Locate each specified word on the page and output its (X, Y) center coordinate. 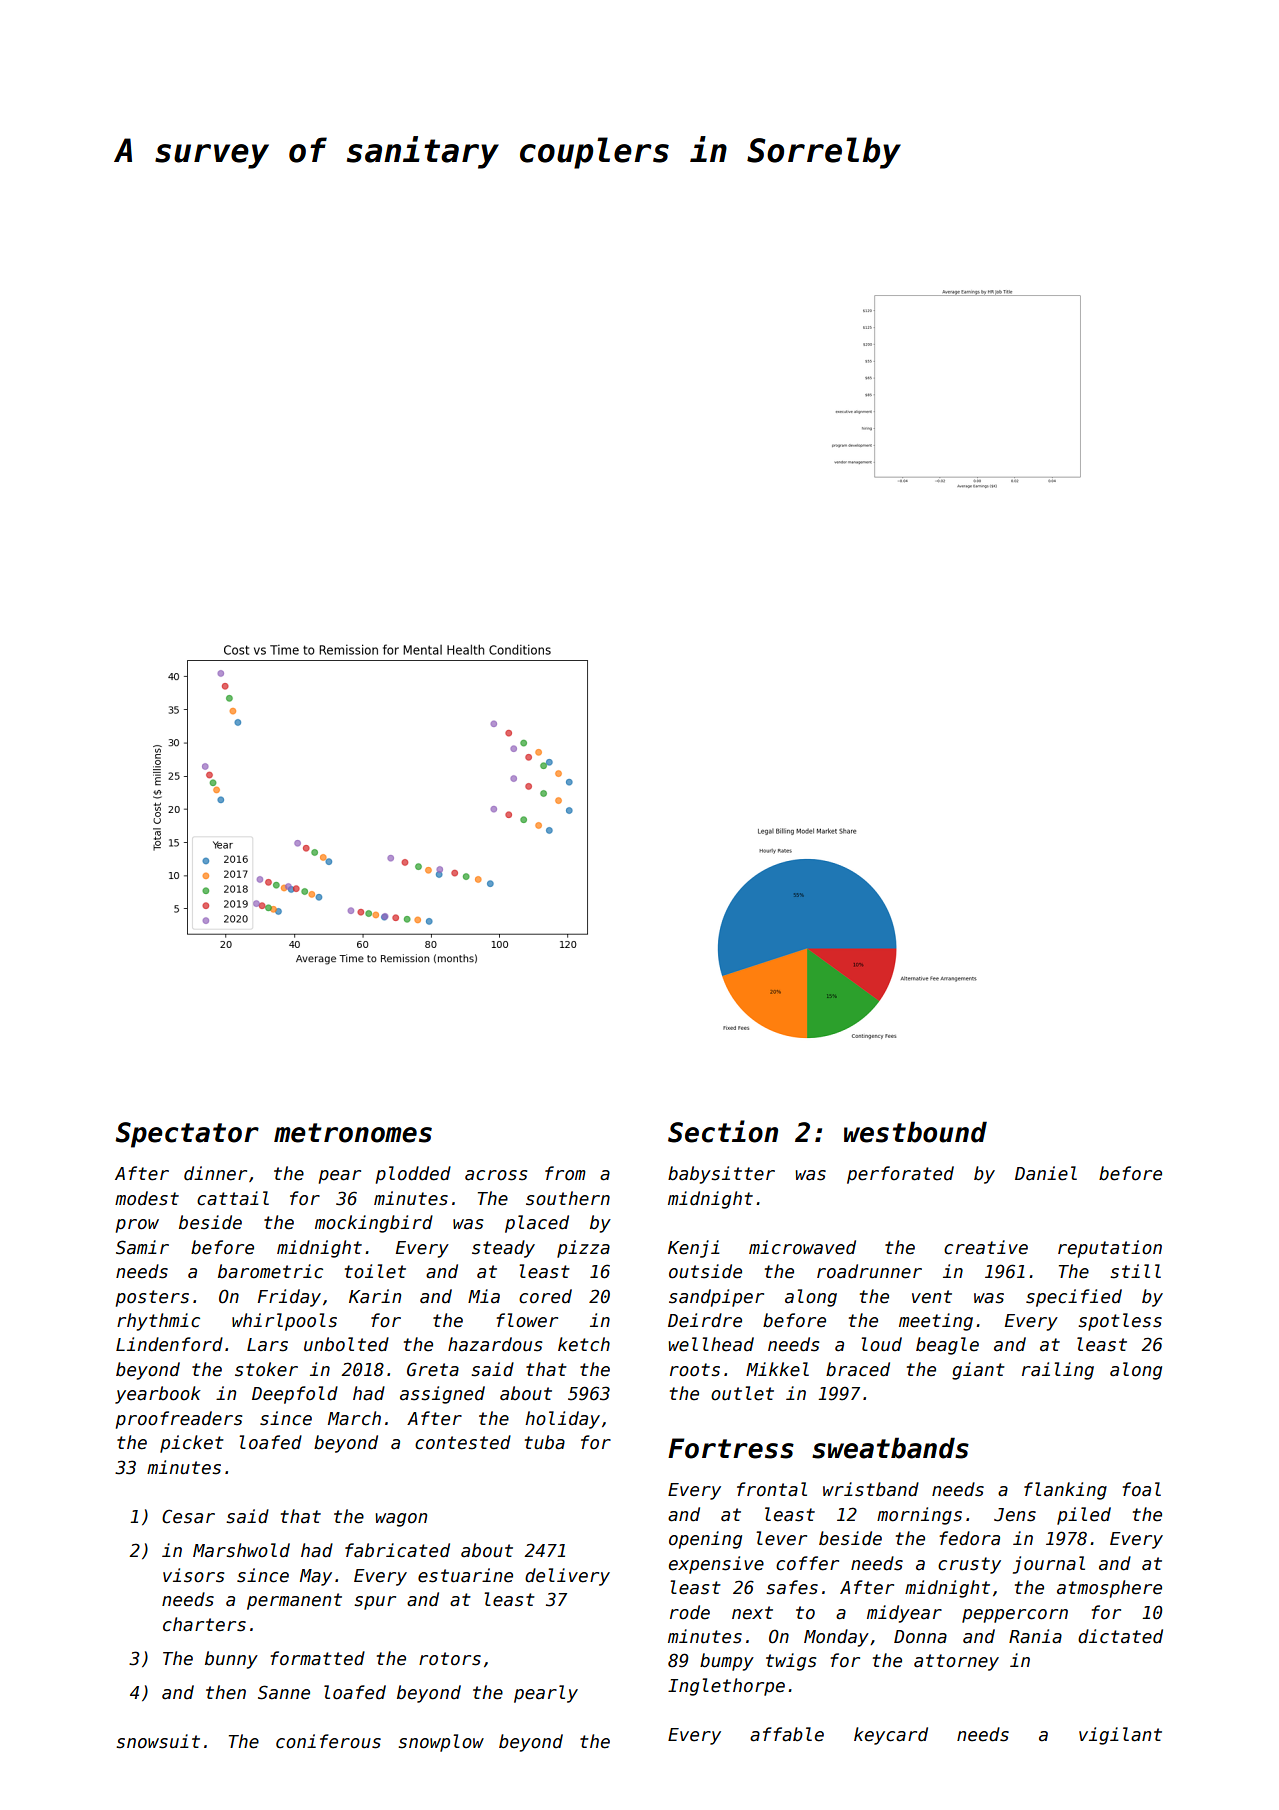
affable (787, 1734)
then (226, 1692)
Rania (1035, 1636)
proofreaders (179, 1420)
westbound (915, 1132)
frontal (772, 1489)
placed (537, 1224)
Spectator (187, 1135)
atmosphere (1109, 1589)
